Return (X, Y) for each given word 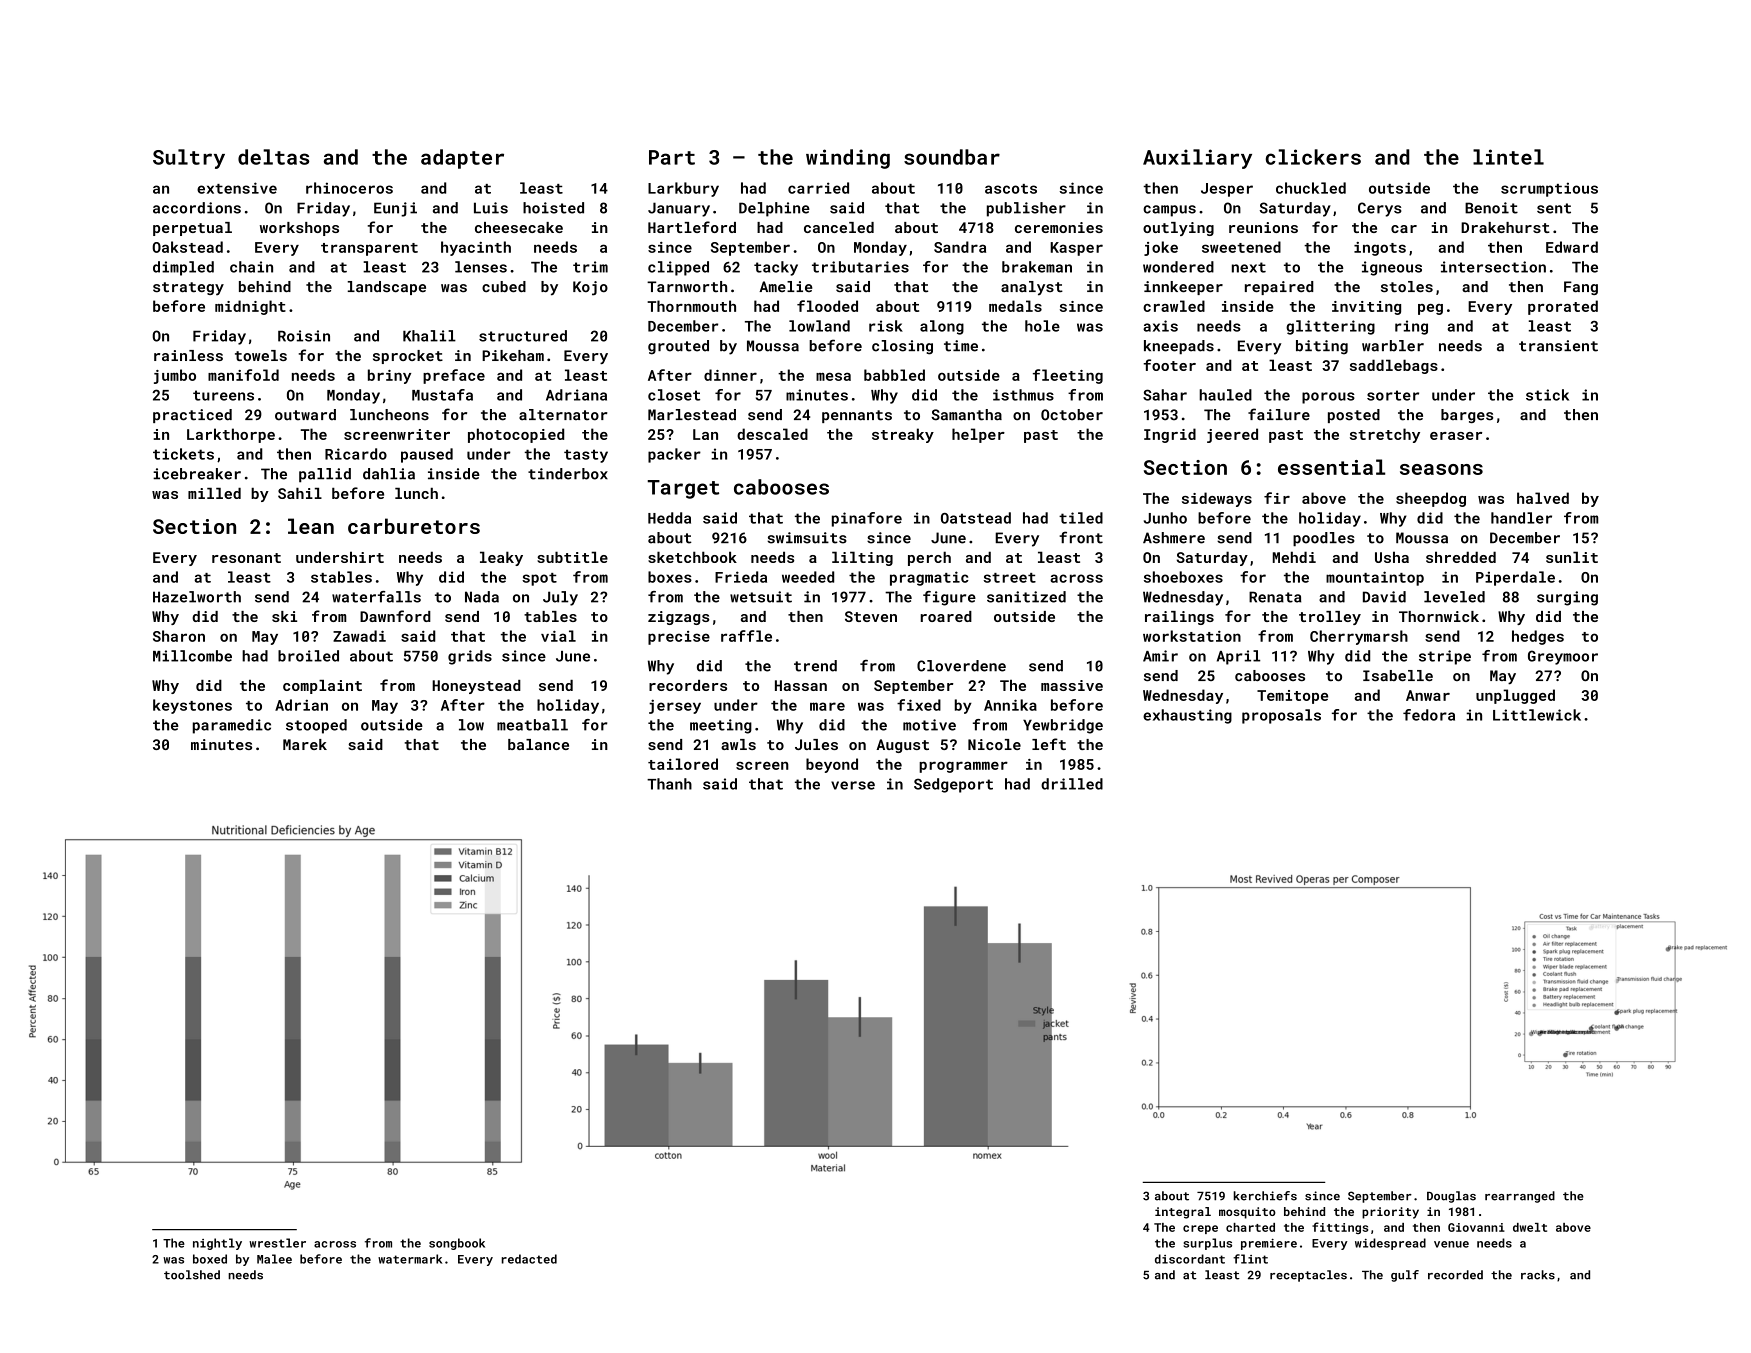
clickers (1313, 157)
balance (538, 744)
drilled (1072, 784)
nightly (217, 1244)
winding (848, 159)
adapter (462, 159)
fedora (1429, 715)
